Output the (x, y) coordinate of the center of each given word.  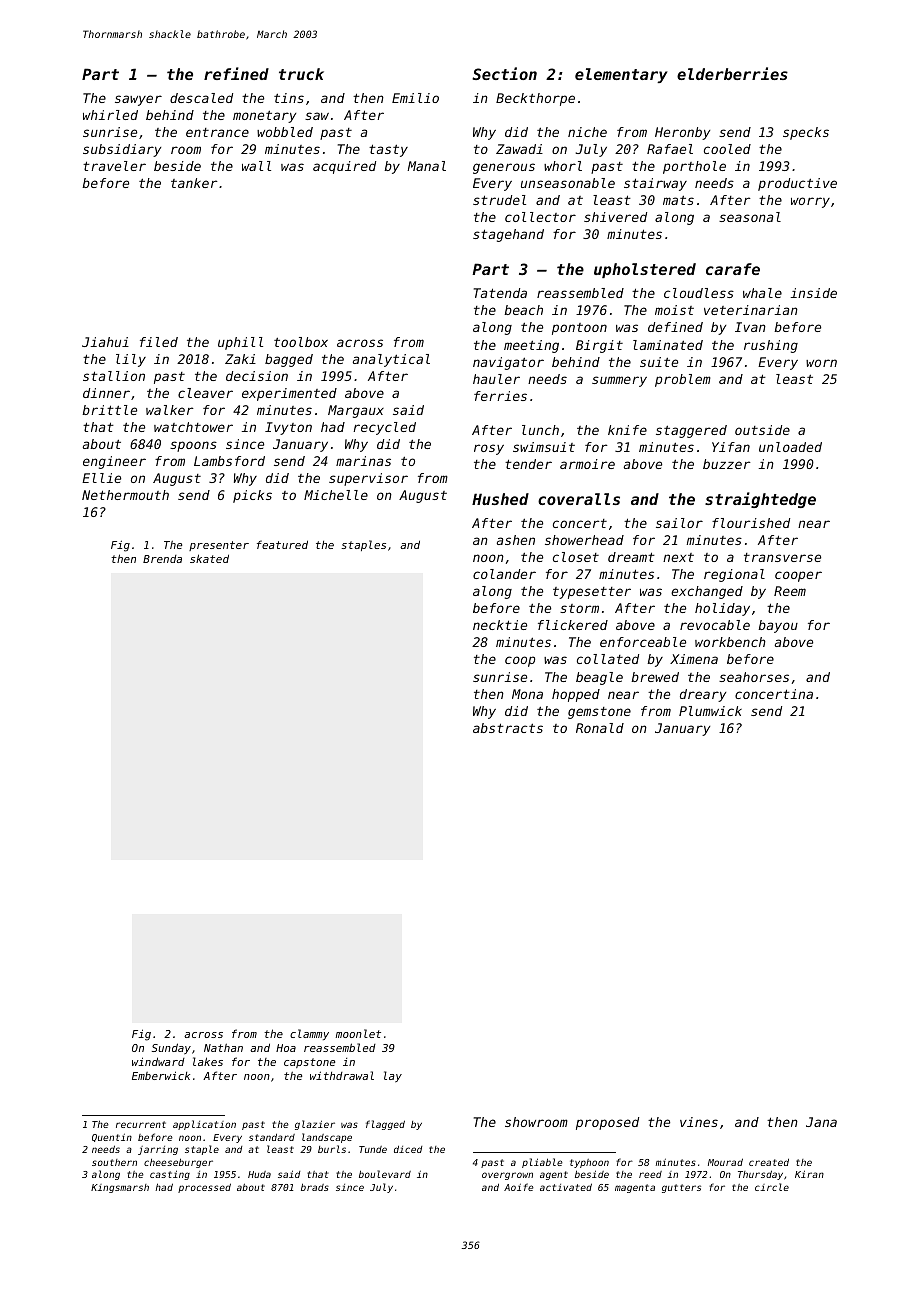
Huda (259, 1174)
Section (504, 73)
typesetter (592, 593)
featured (282, 544)
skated (209, 558)
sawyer (138, 100)
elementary (621, 75)
